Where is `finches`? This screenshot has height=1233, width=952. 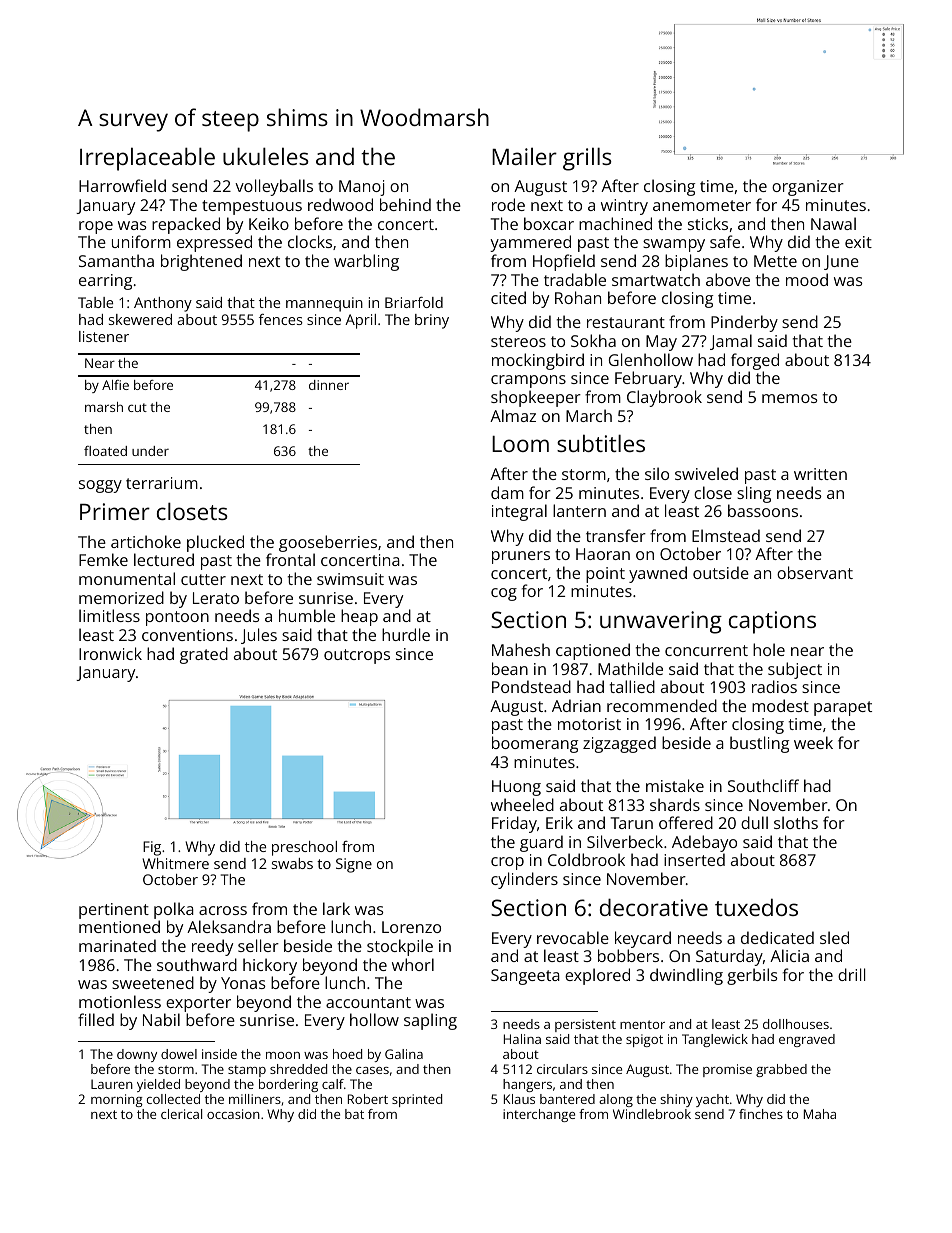
finches is located at coordinates (761, 1114).
